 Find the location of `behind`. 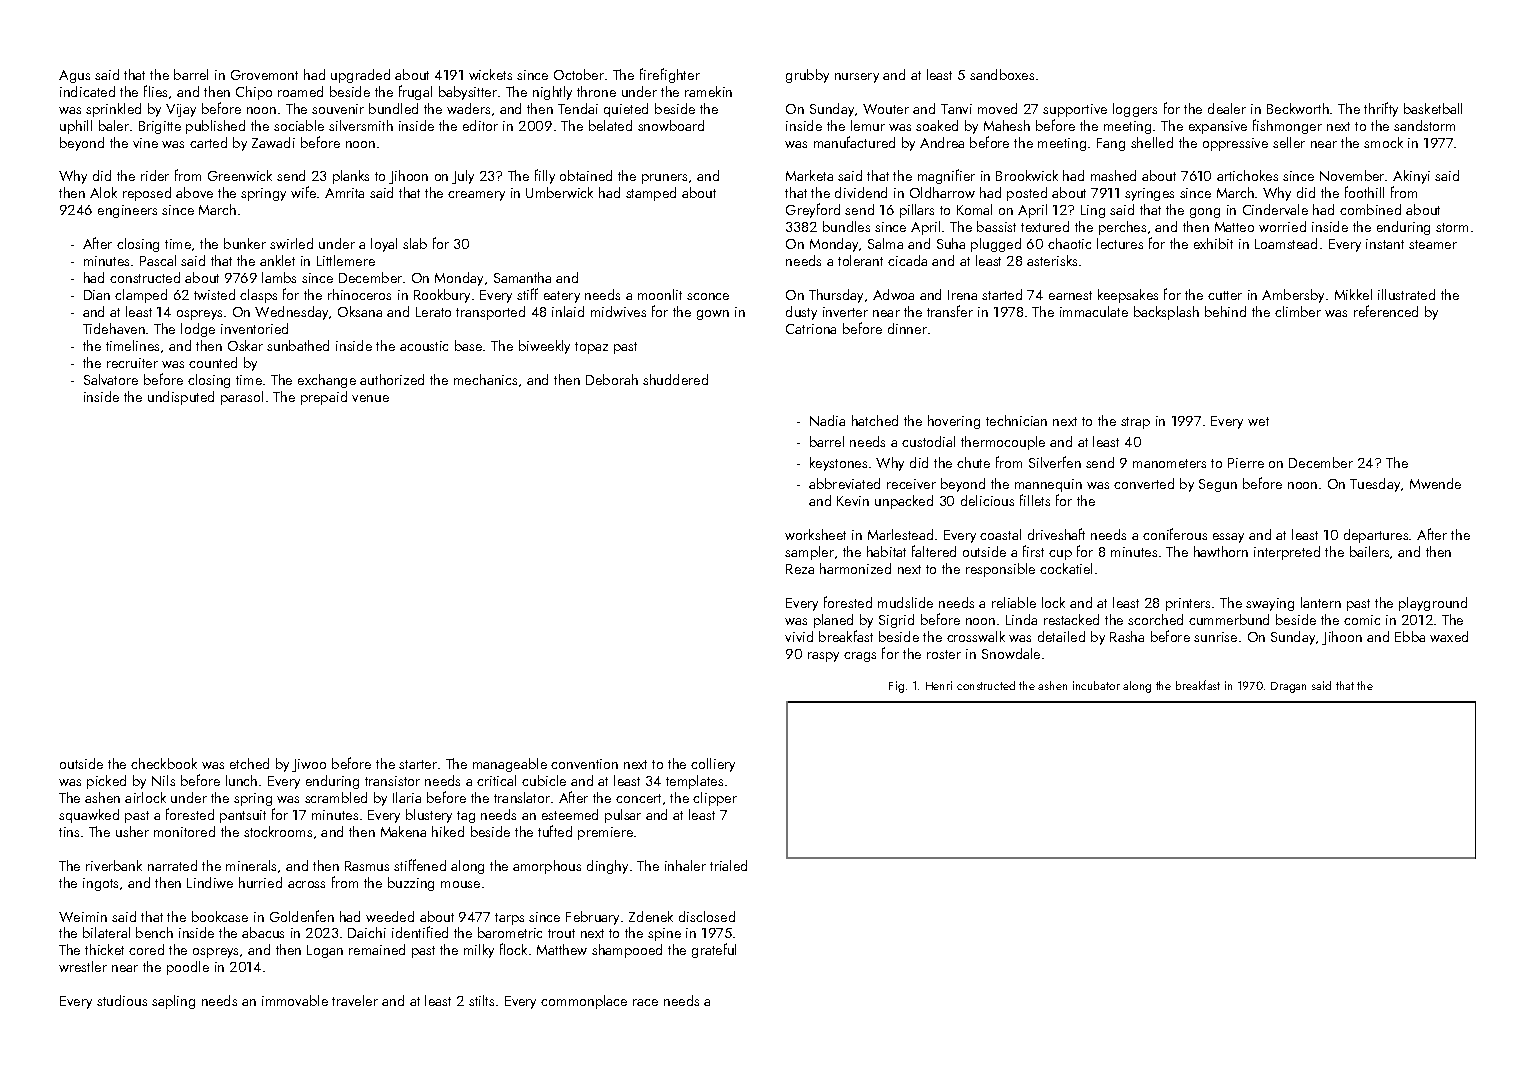

behind is located at coordinates (1225, 311).
